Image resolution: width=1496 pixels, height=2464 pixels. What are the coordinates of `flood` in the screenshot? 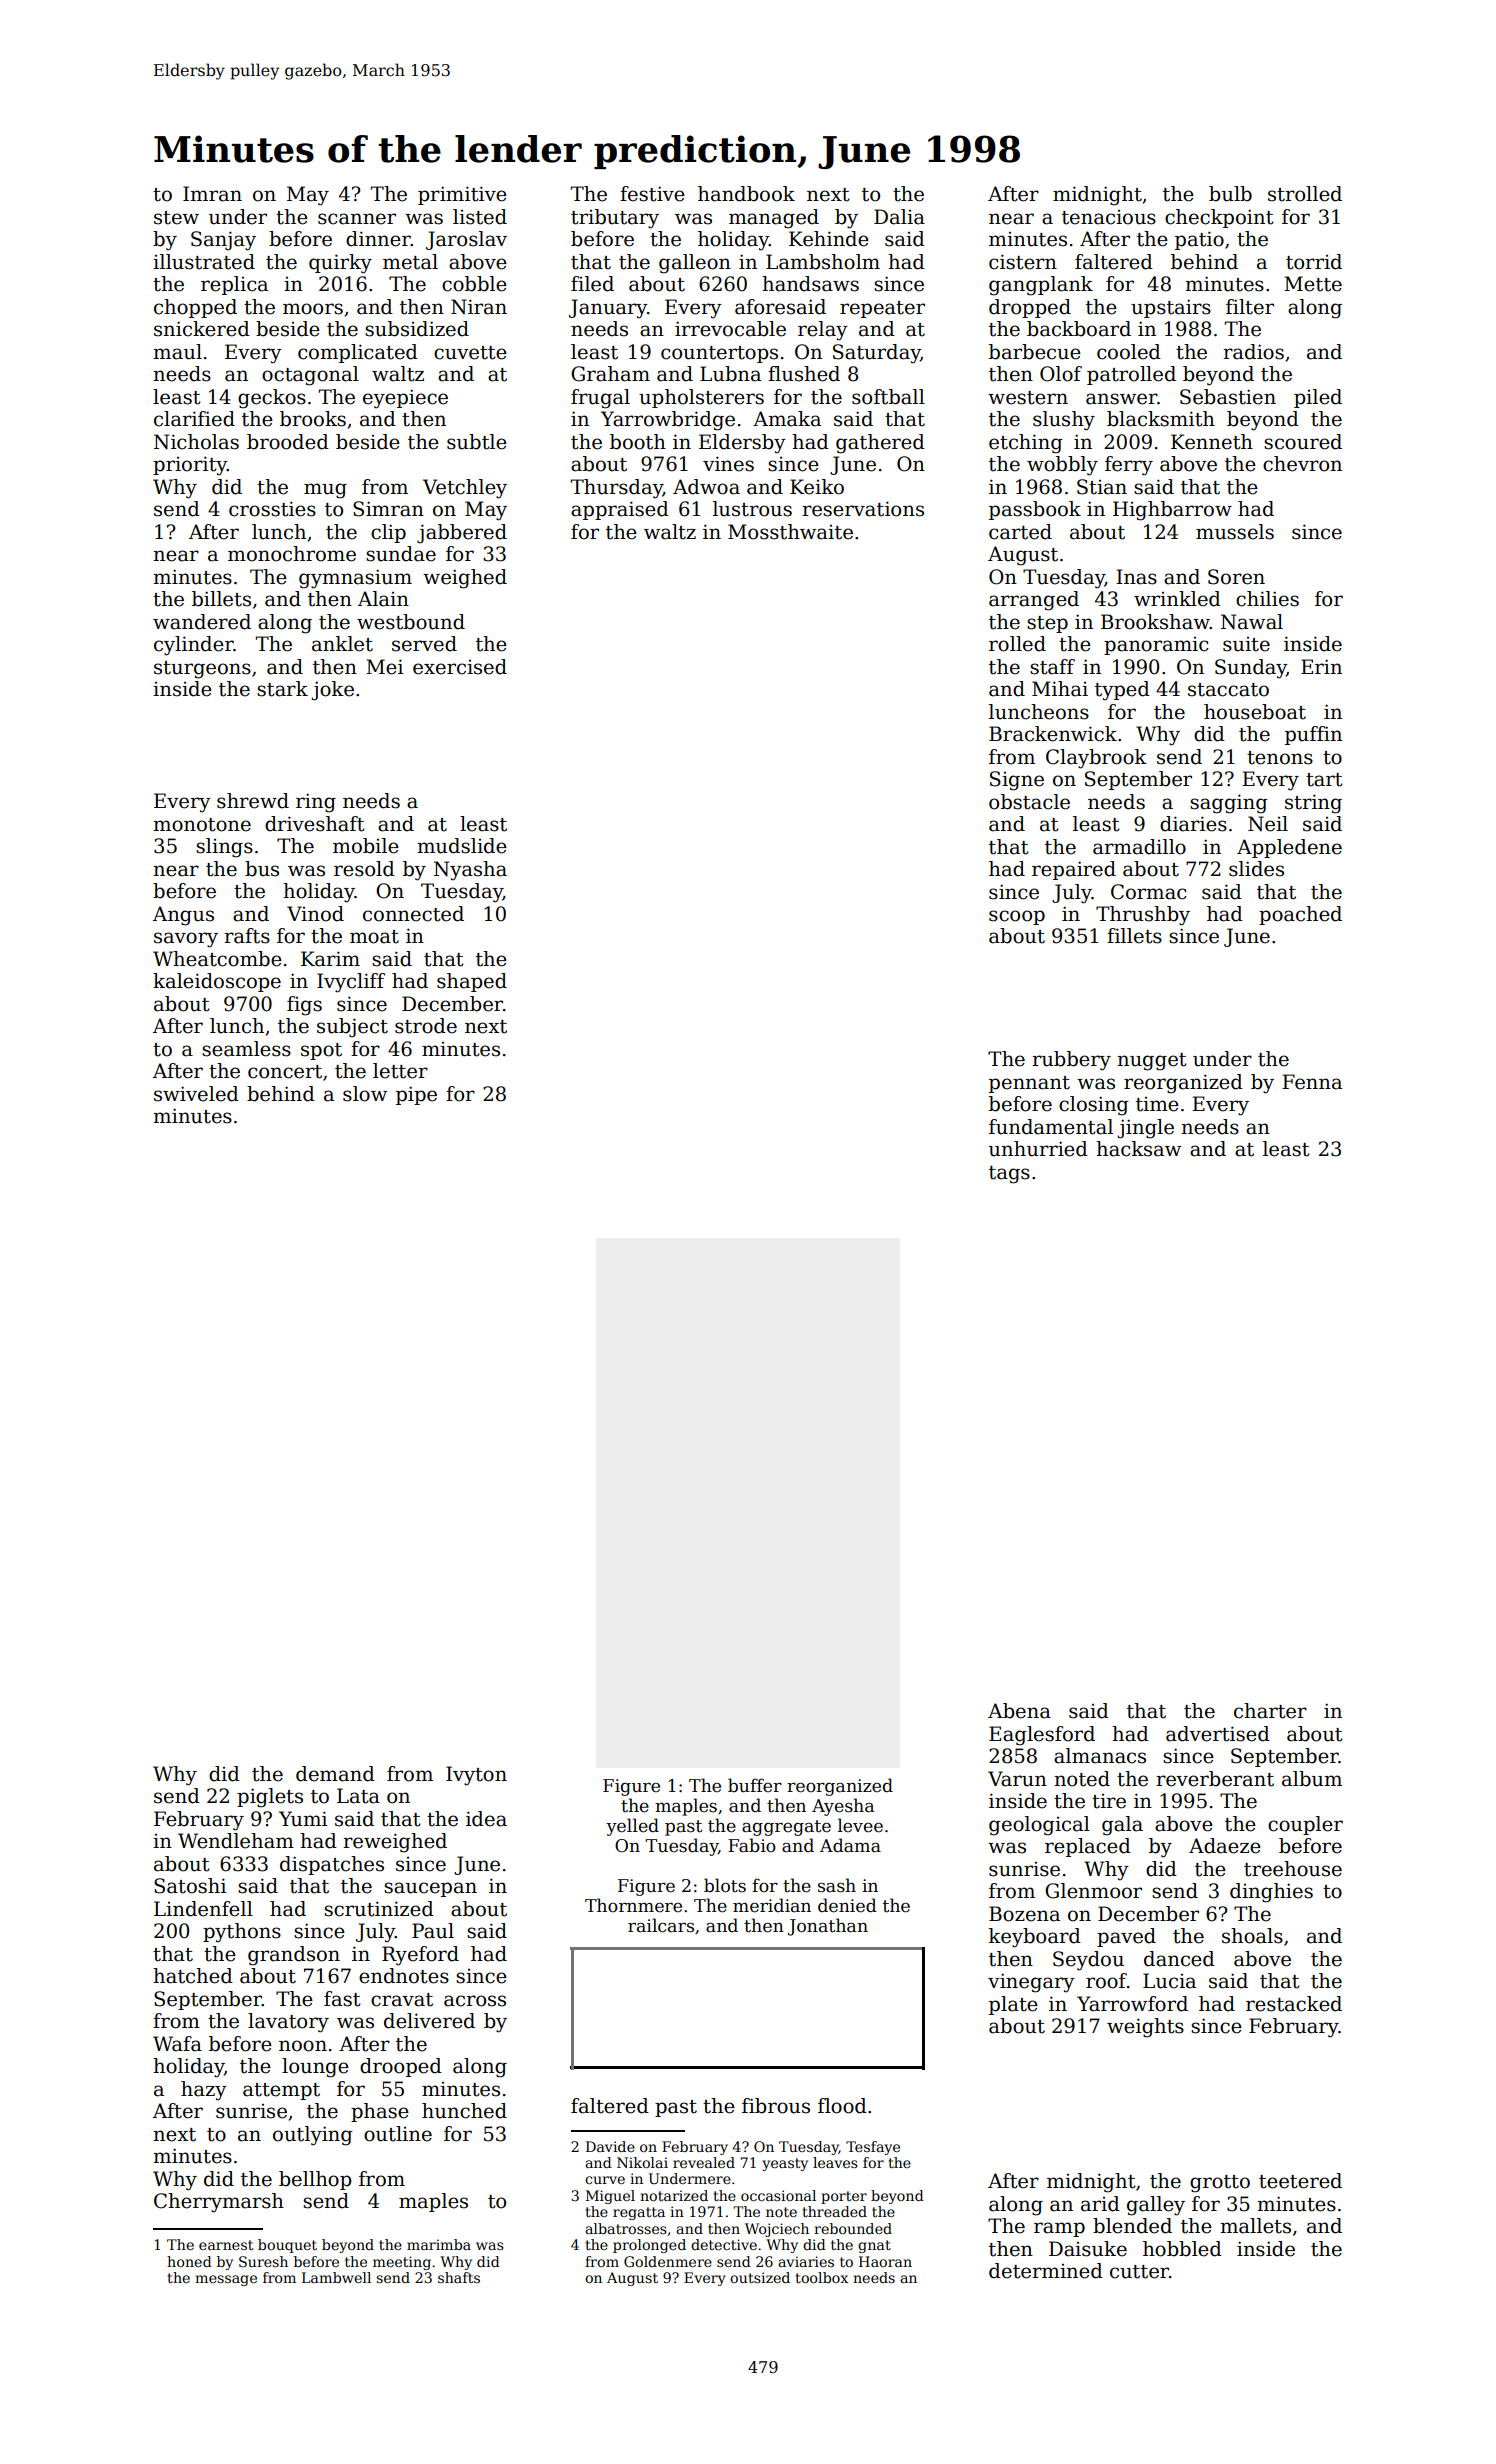 It's located at (842, 2106).
